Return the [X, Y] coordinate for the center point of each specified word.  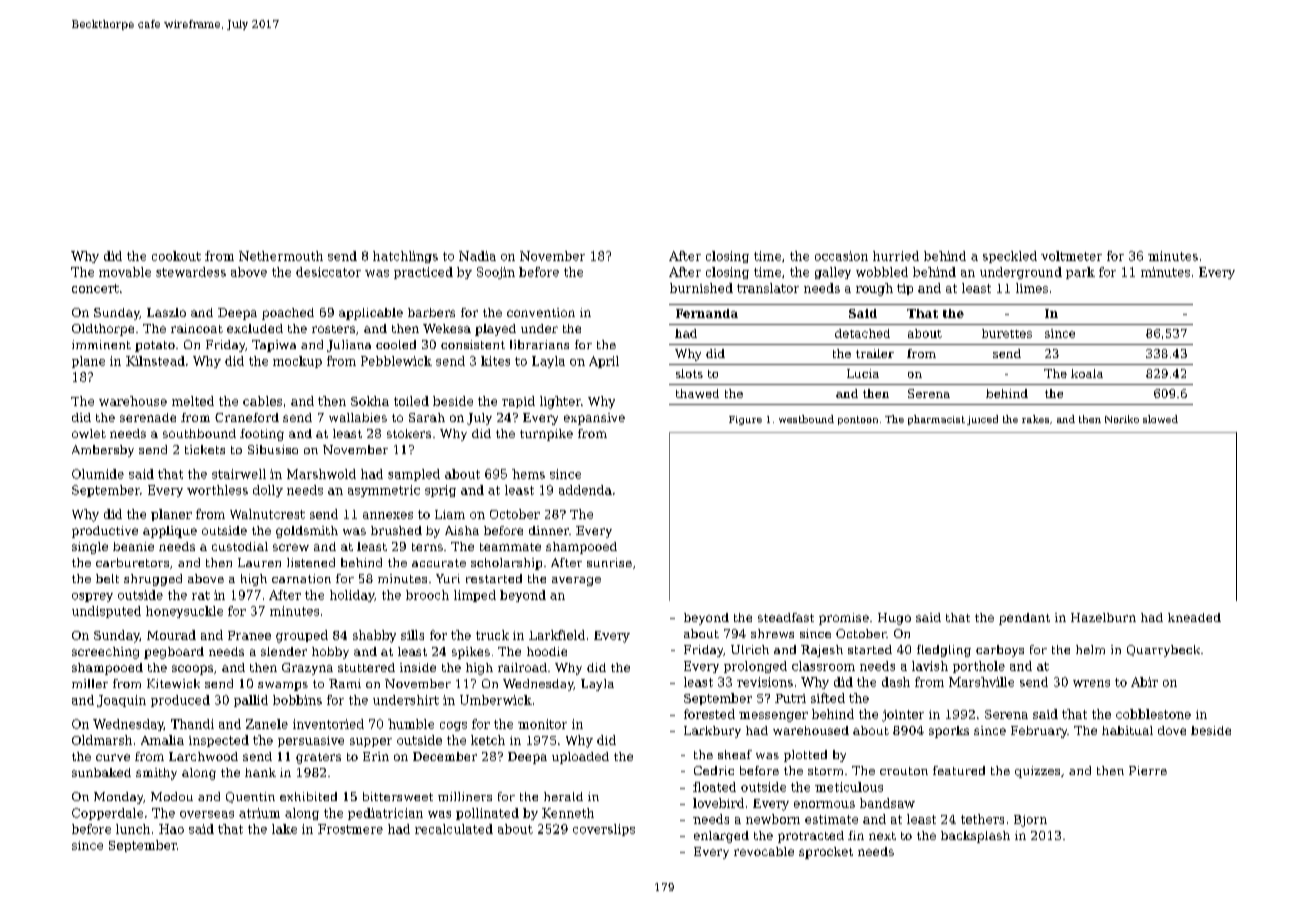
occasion [841, 256]
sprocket [826, 853]
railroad [522, 667]
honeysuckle [184, 612]
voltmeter [1071, 256]
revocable [764, 851]
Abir [1144, 682]
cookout [176, 256]
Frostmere [350, 829]
